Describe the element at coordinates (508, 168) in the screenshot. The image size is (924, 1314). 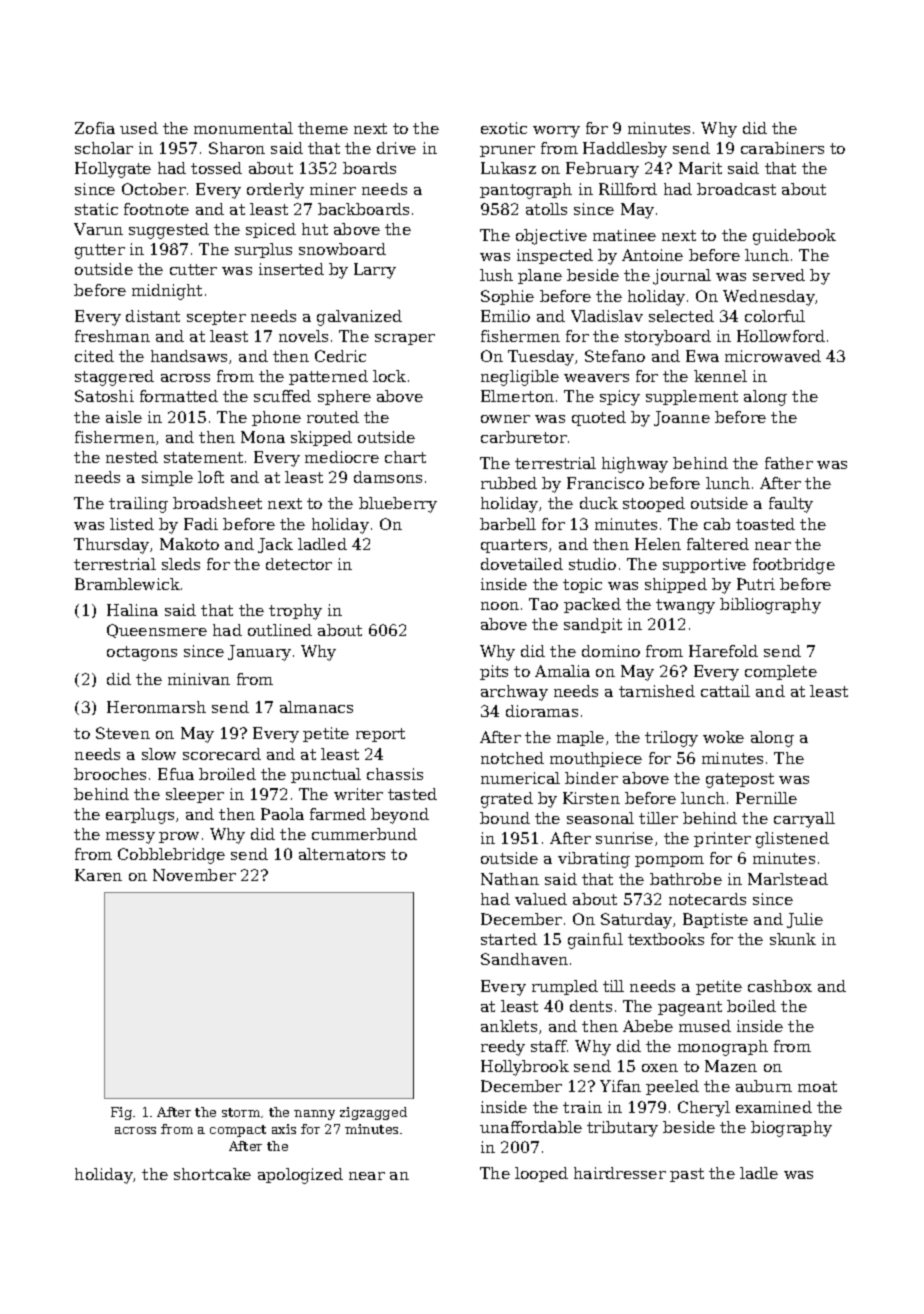
I see `Lukasz` at that location.
